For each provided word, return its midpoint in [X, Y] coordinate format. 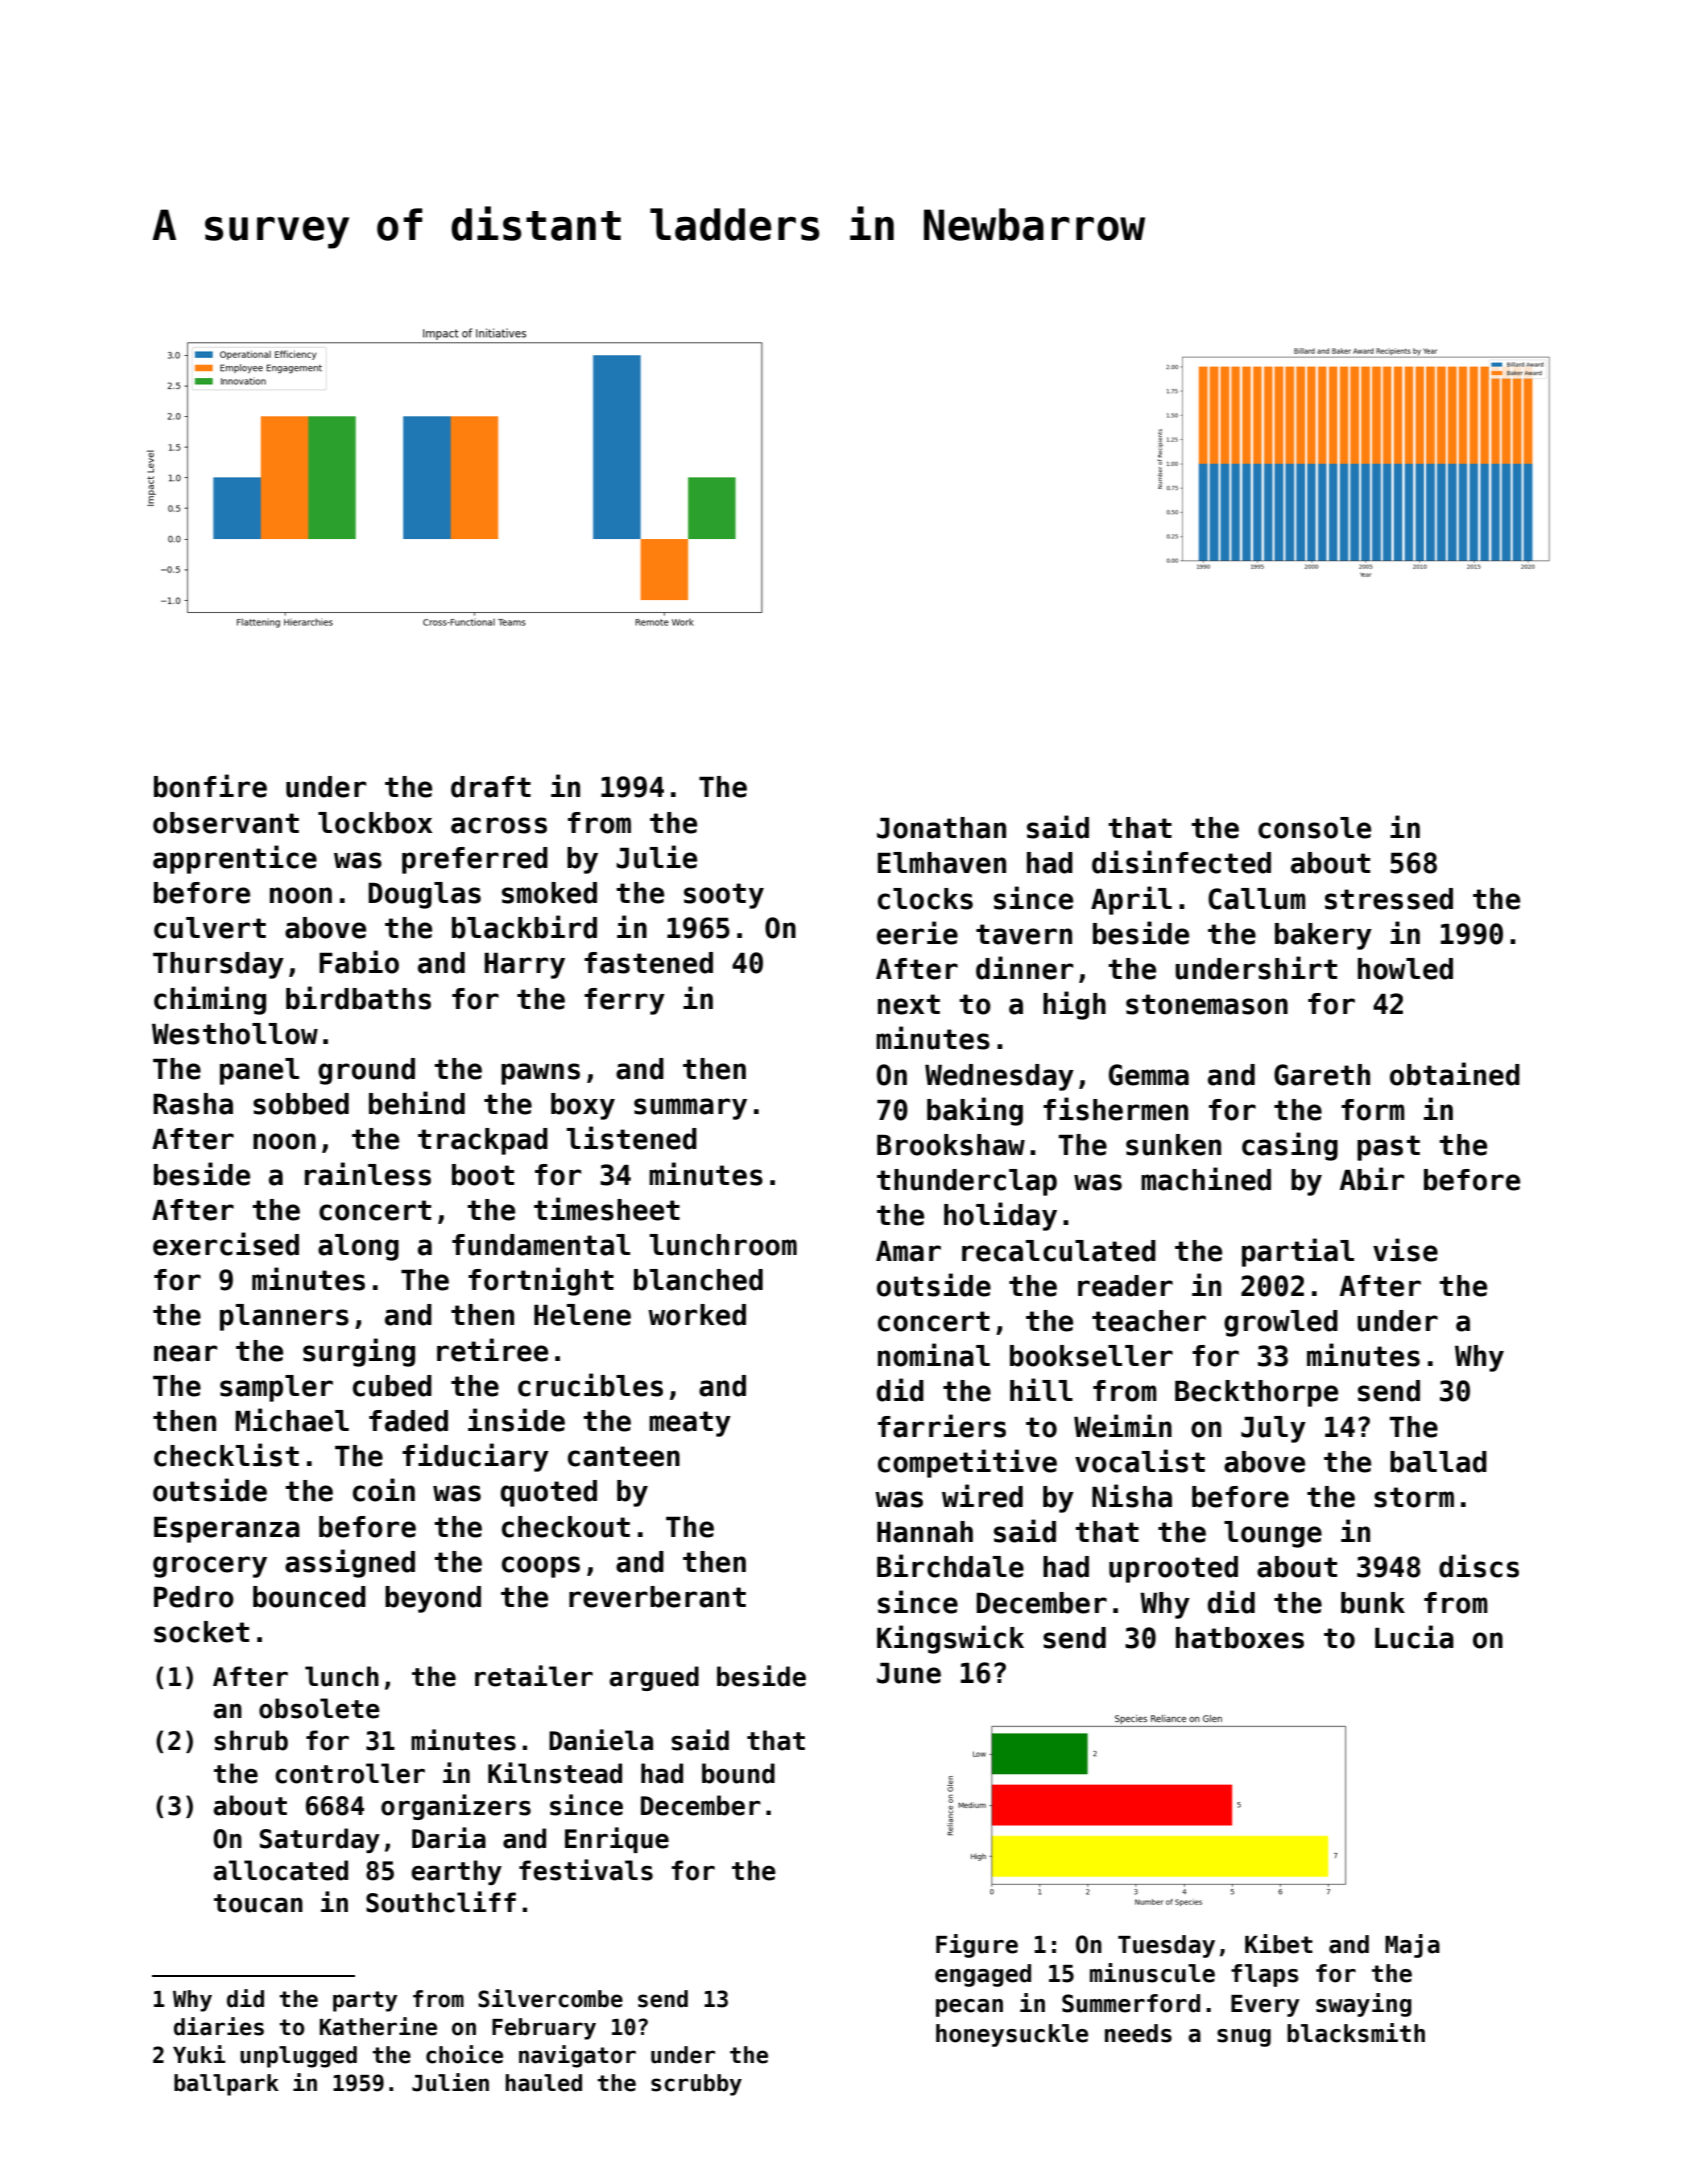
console [1314, 828]
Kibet [1279, 1944]
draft [491, 787]
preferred [475, 860]
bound [738, 1773]
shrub [251, 1740]
